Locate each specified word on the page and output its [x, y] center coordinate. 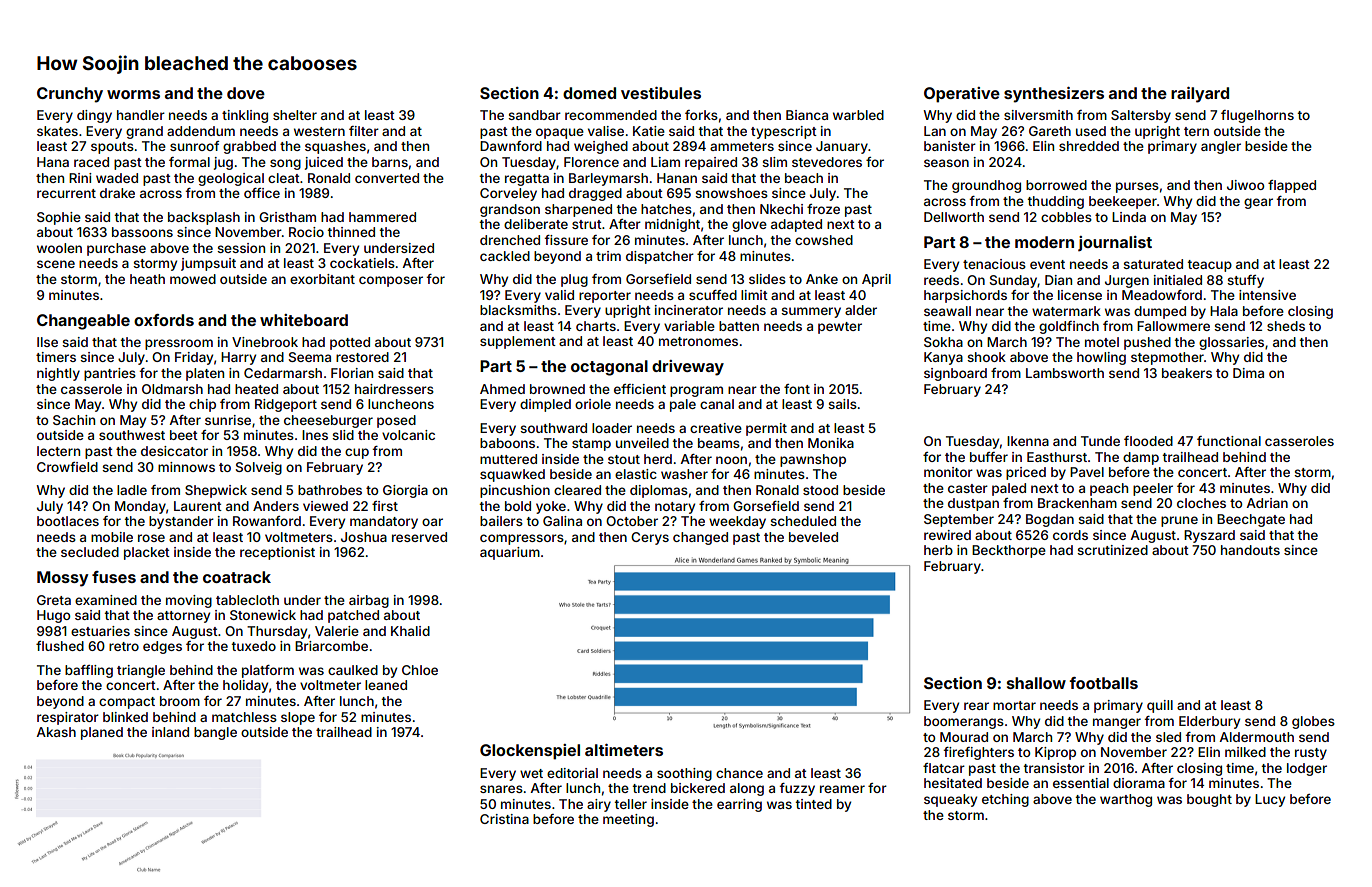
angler [1221, 147]
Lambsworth [1065, 373]
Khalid [410, 631]
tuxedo [254, 646]
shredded [1089, 146]
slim [774, 162]
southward [553, 428]
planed [102, 733]
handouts [1250, 550]
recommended [611, 115]
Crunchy [70, 95]
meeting [628, 820]
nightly [58, 374]
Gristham [287, 217]
